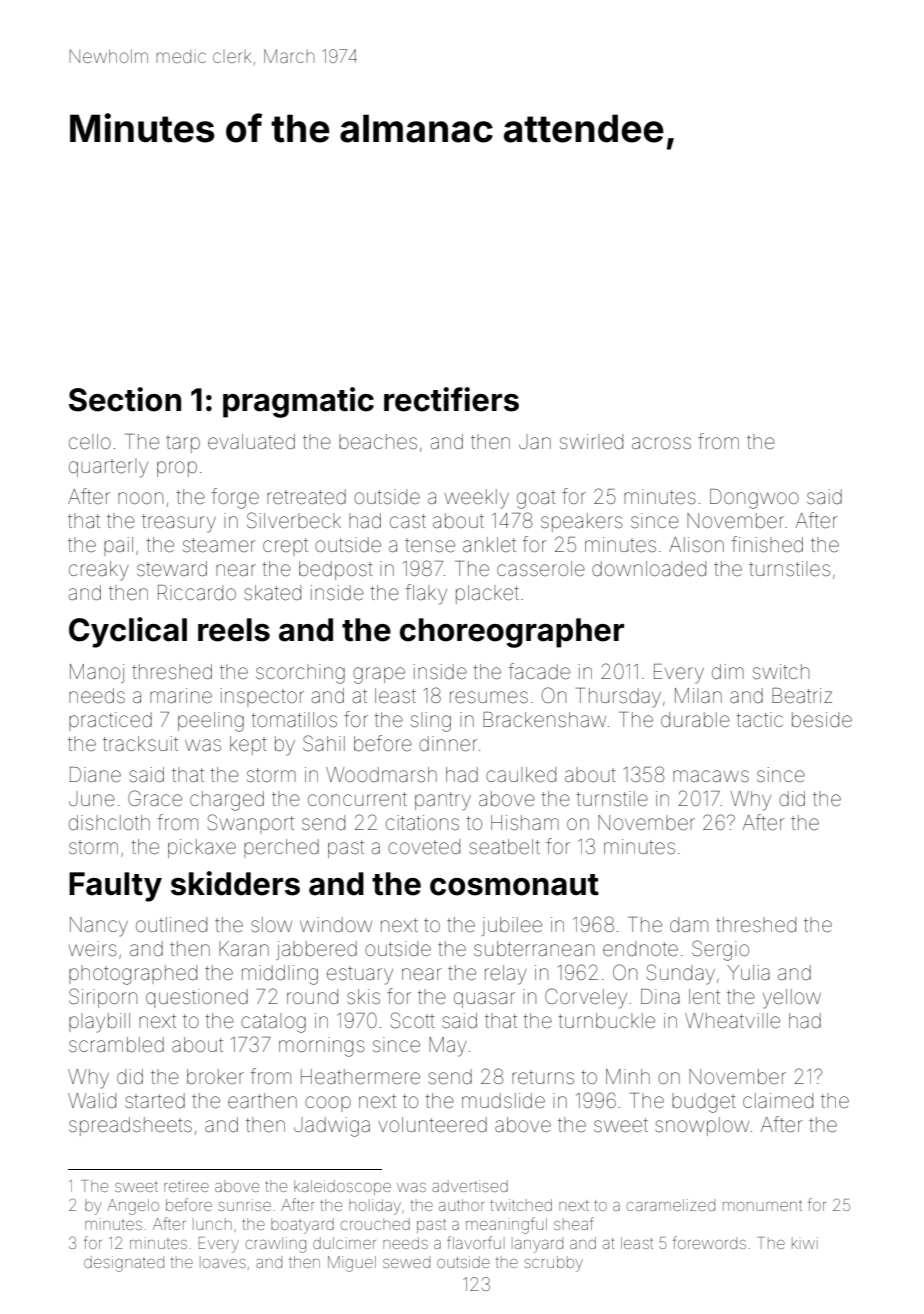 This screenshot has width=924, height=1314. I want to click on designated, so click(124, 1264).
